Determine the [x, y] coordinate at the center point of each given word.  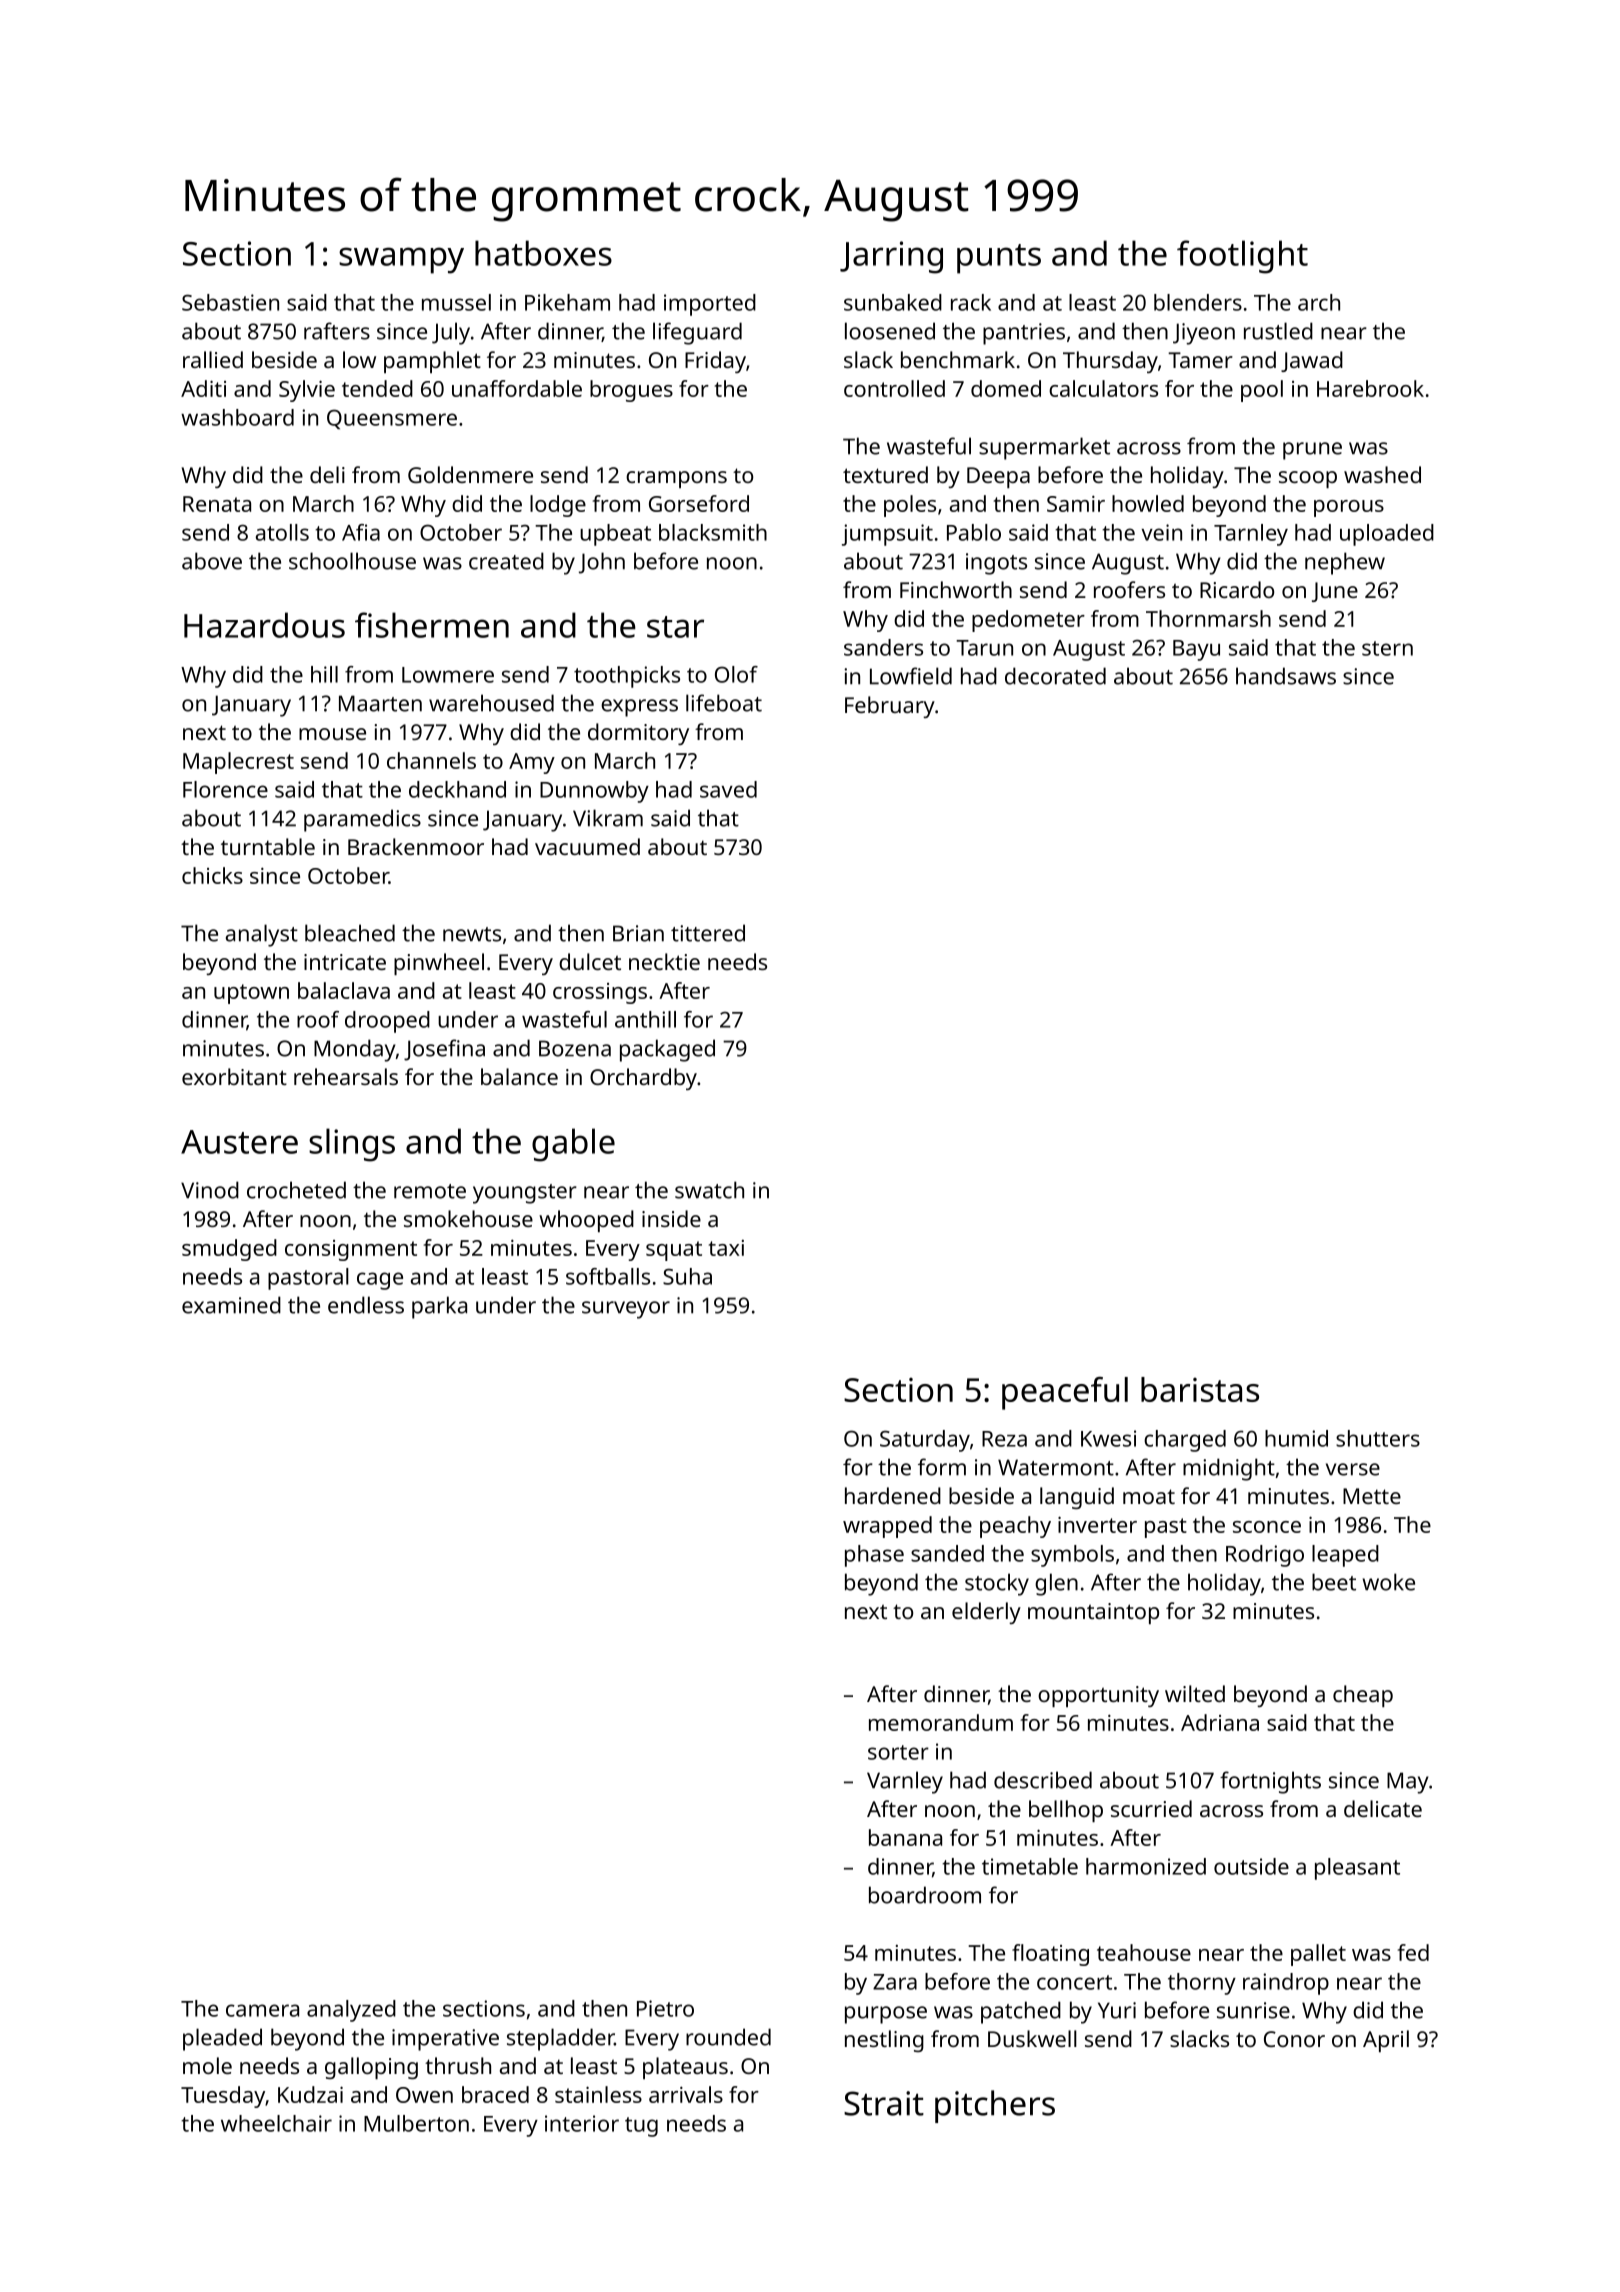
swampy [401, 260]
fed [1413, 1952]
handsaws [1286, 676]
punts [999, 259]
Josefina [444, 1050]
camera [262, 2010]
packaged [667, 1050]
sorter [898, 1752]
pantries [1024, 334]
